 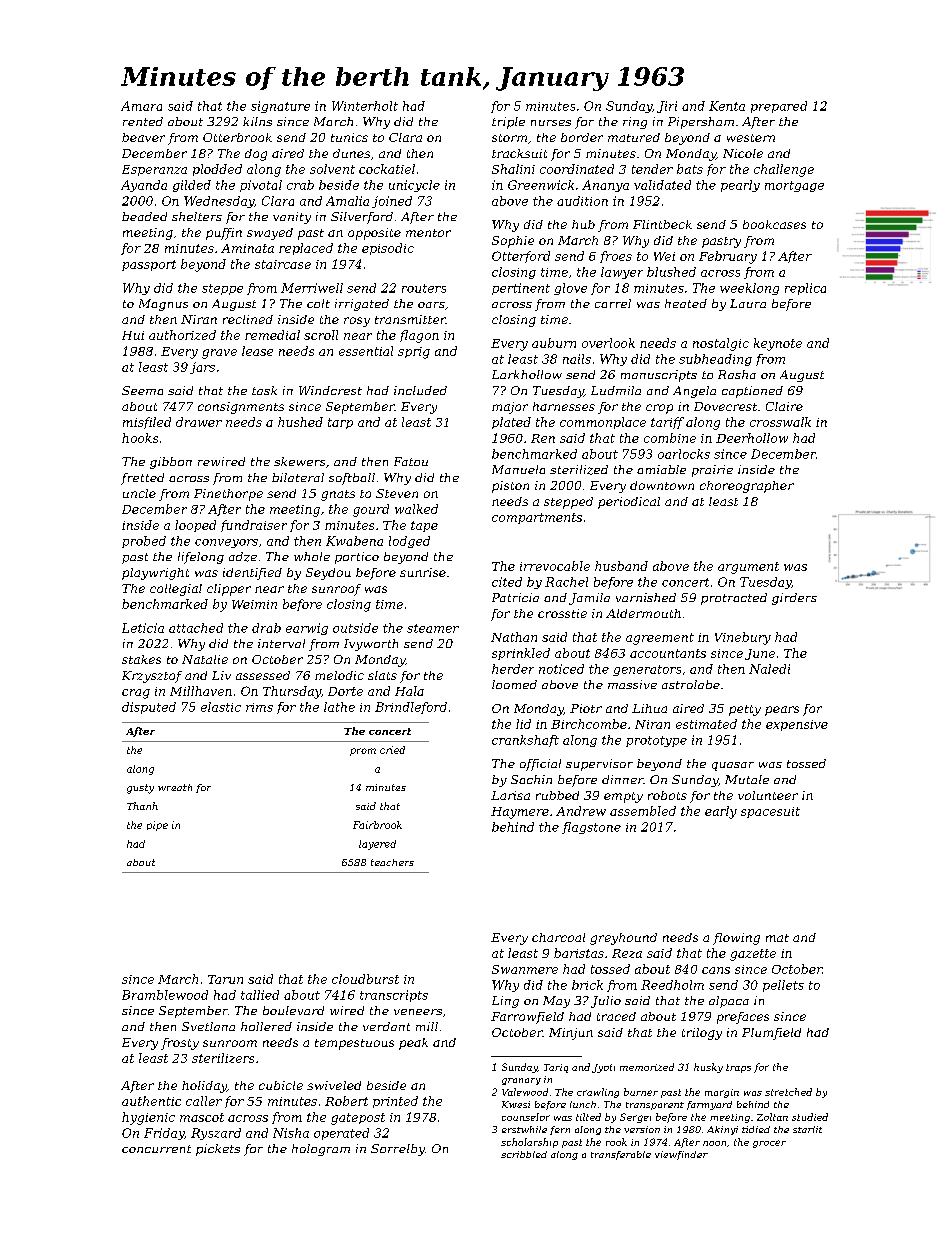 I want to click on oars, so click(x=431, y=305).
